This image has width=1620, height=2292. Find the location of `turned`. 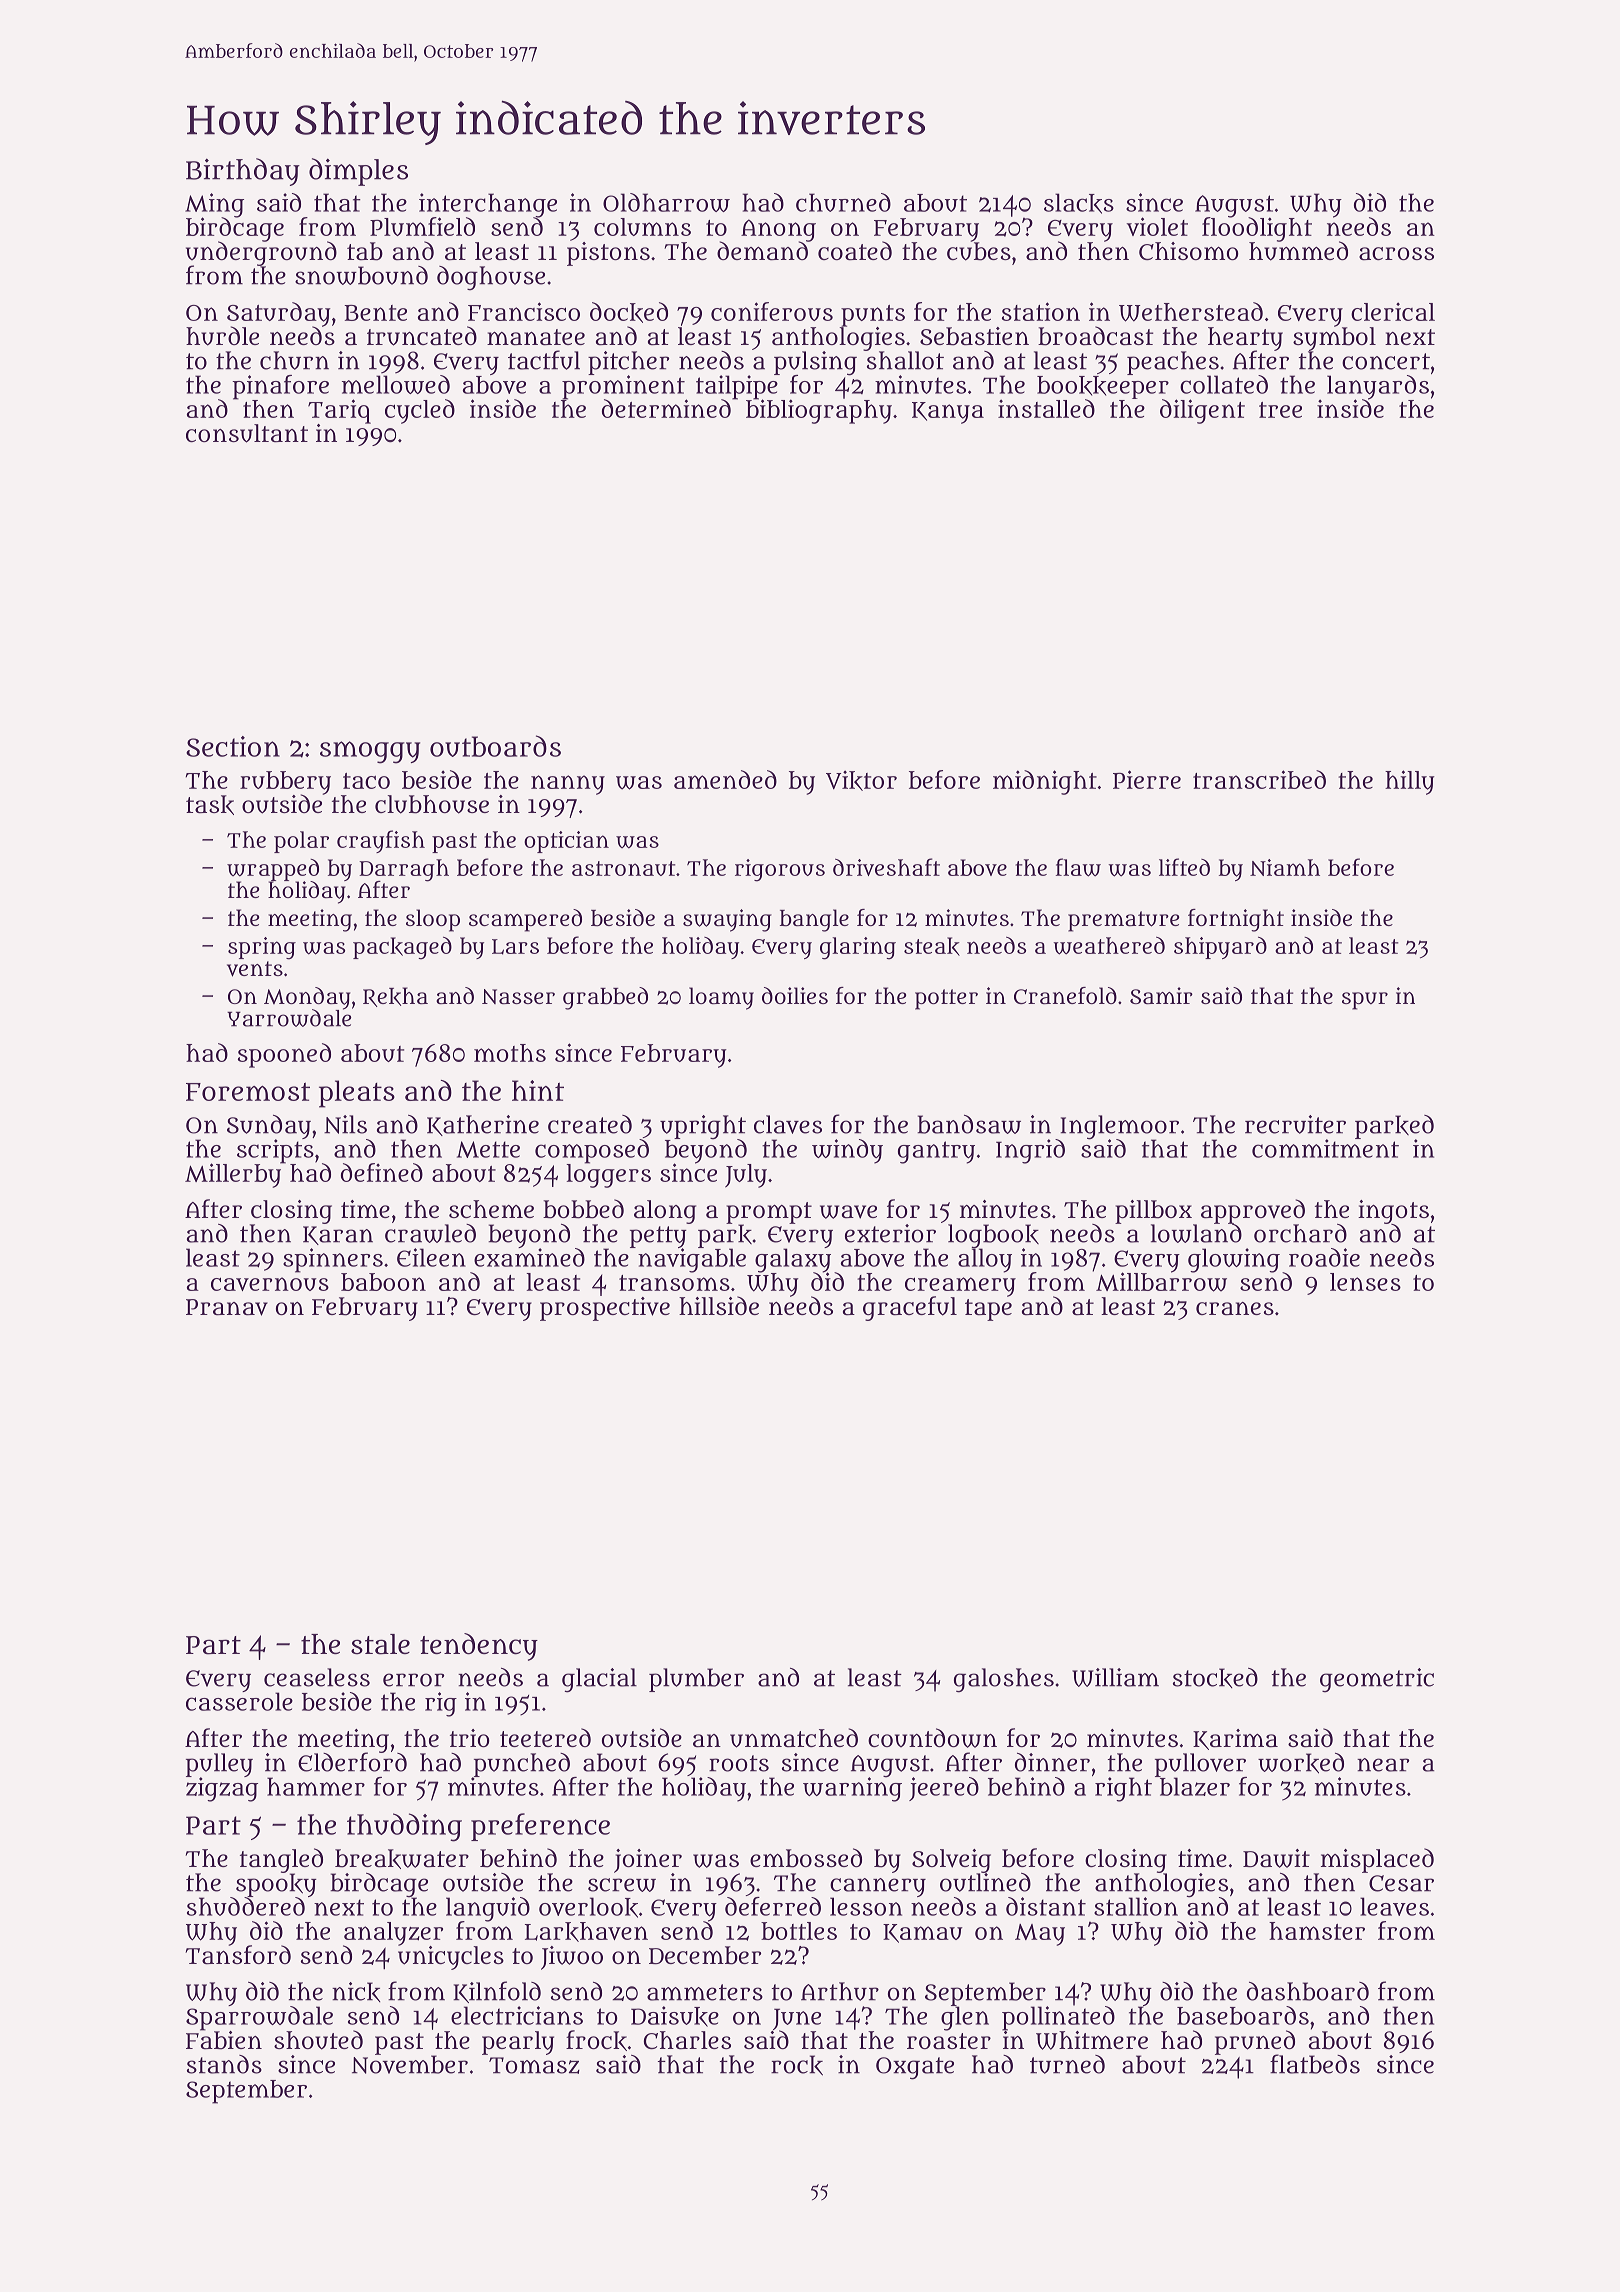

turned is located at coordinates (1067, 2064).
